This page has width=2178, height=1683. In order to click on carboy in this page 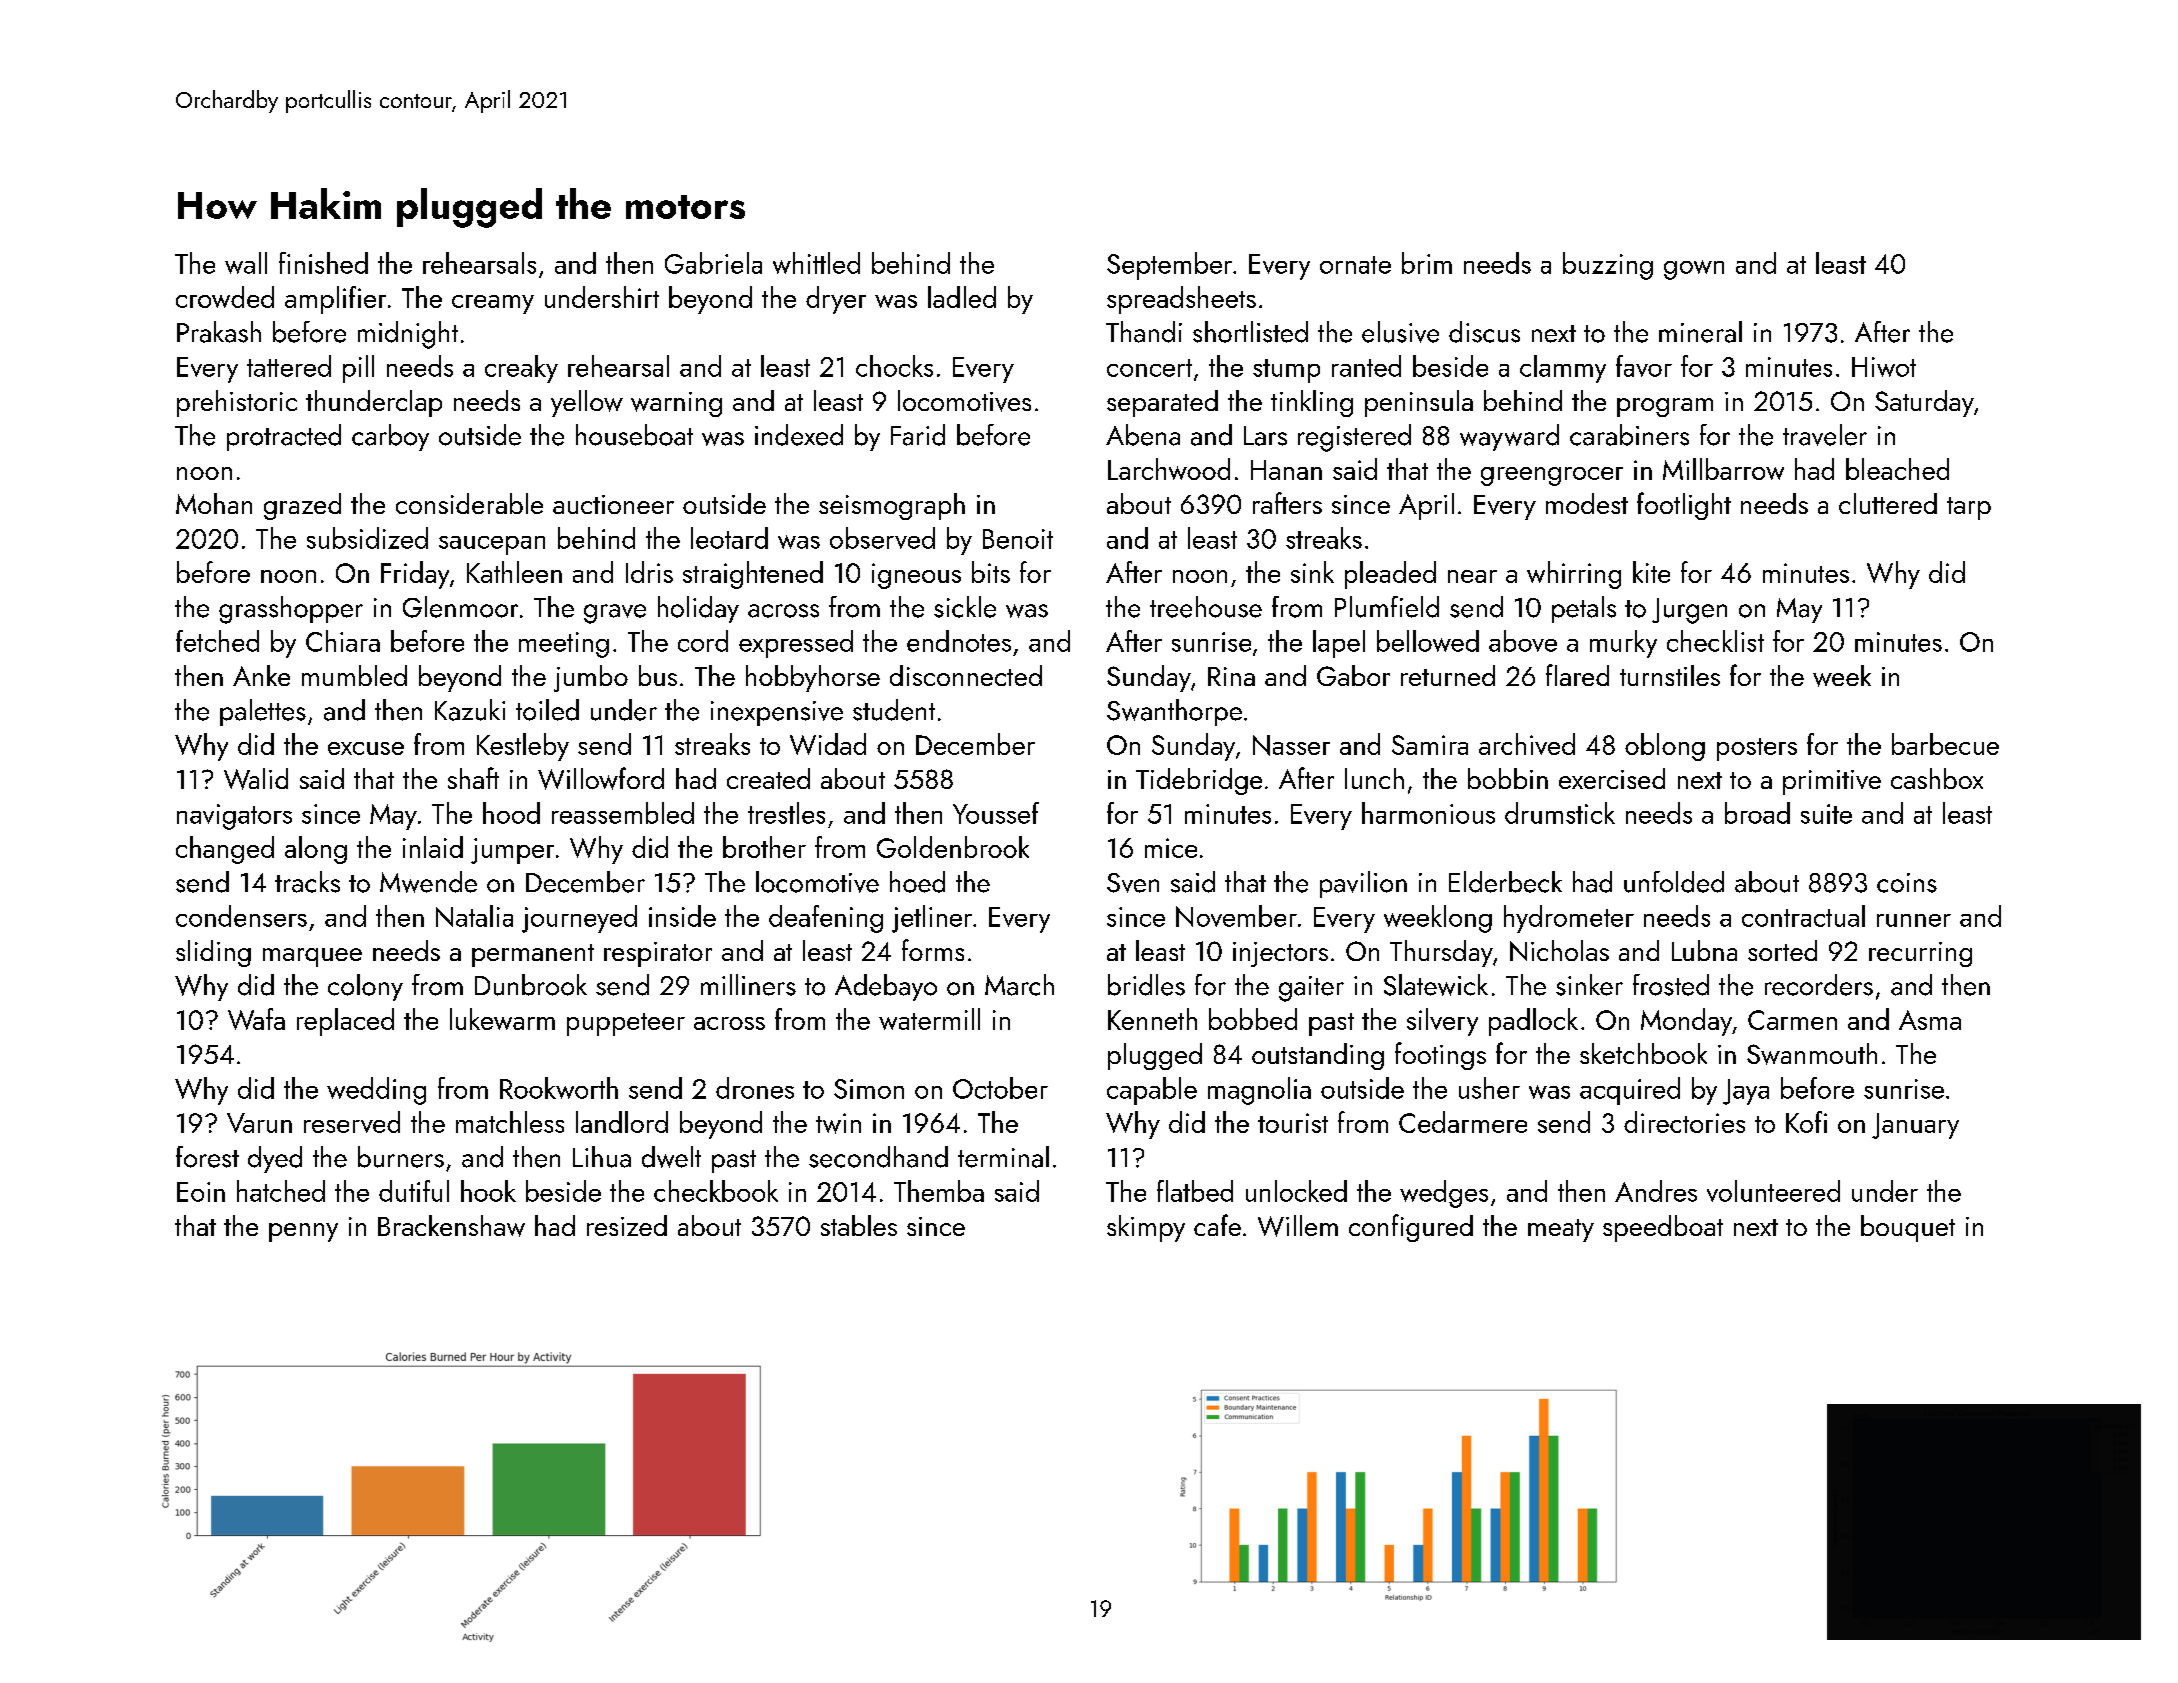, I will do `click(390, 437)`.
